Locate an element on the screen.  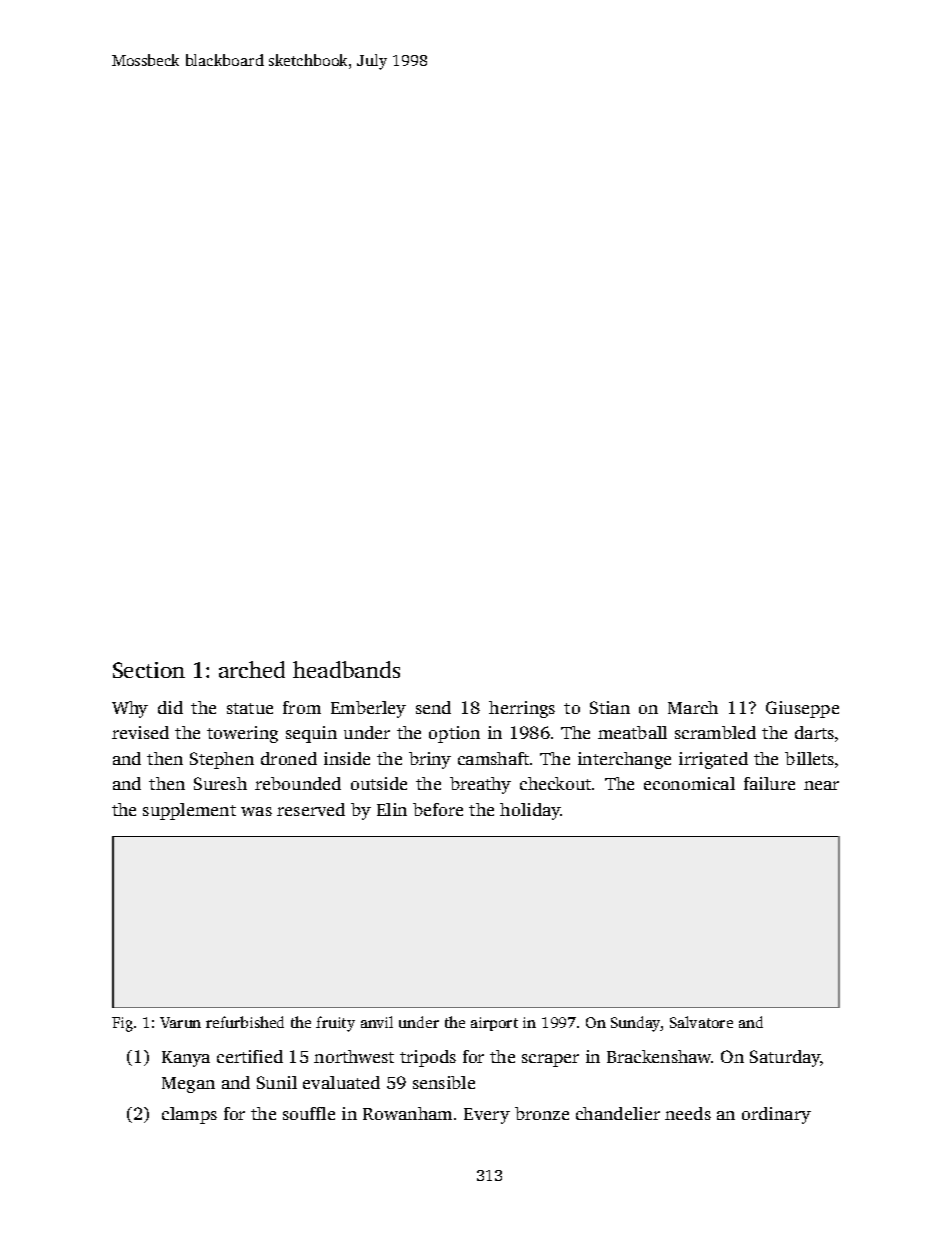
holiday is located at coordinates (530, 811).
